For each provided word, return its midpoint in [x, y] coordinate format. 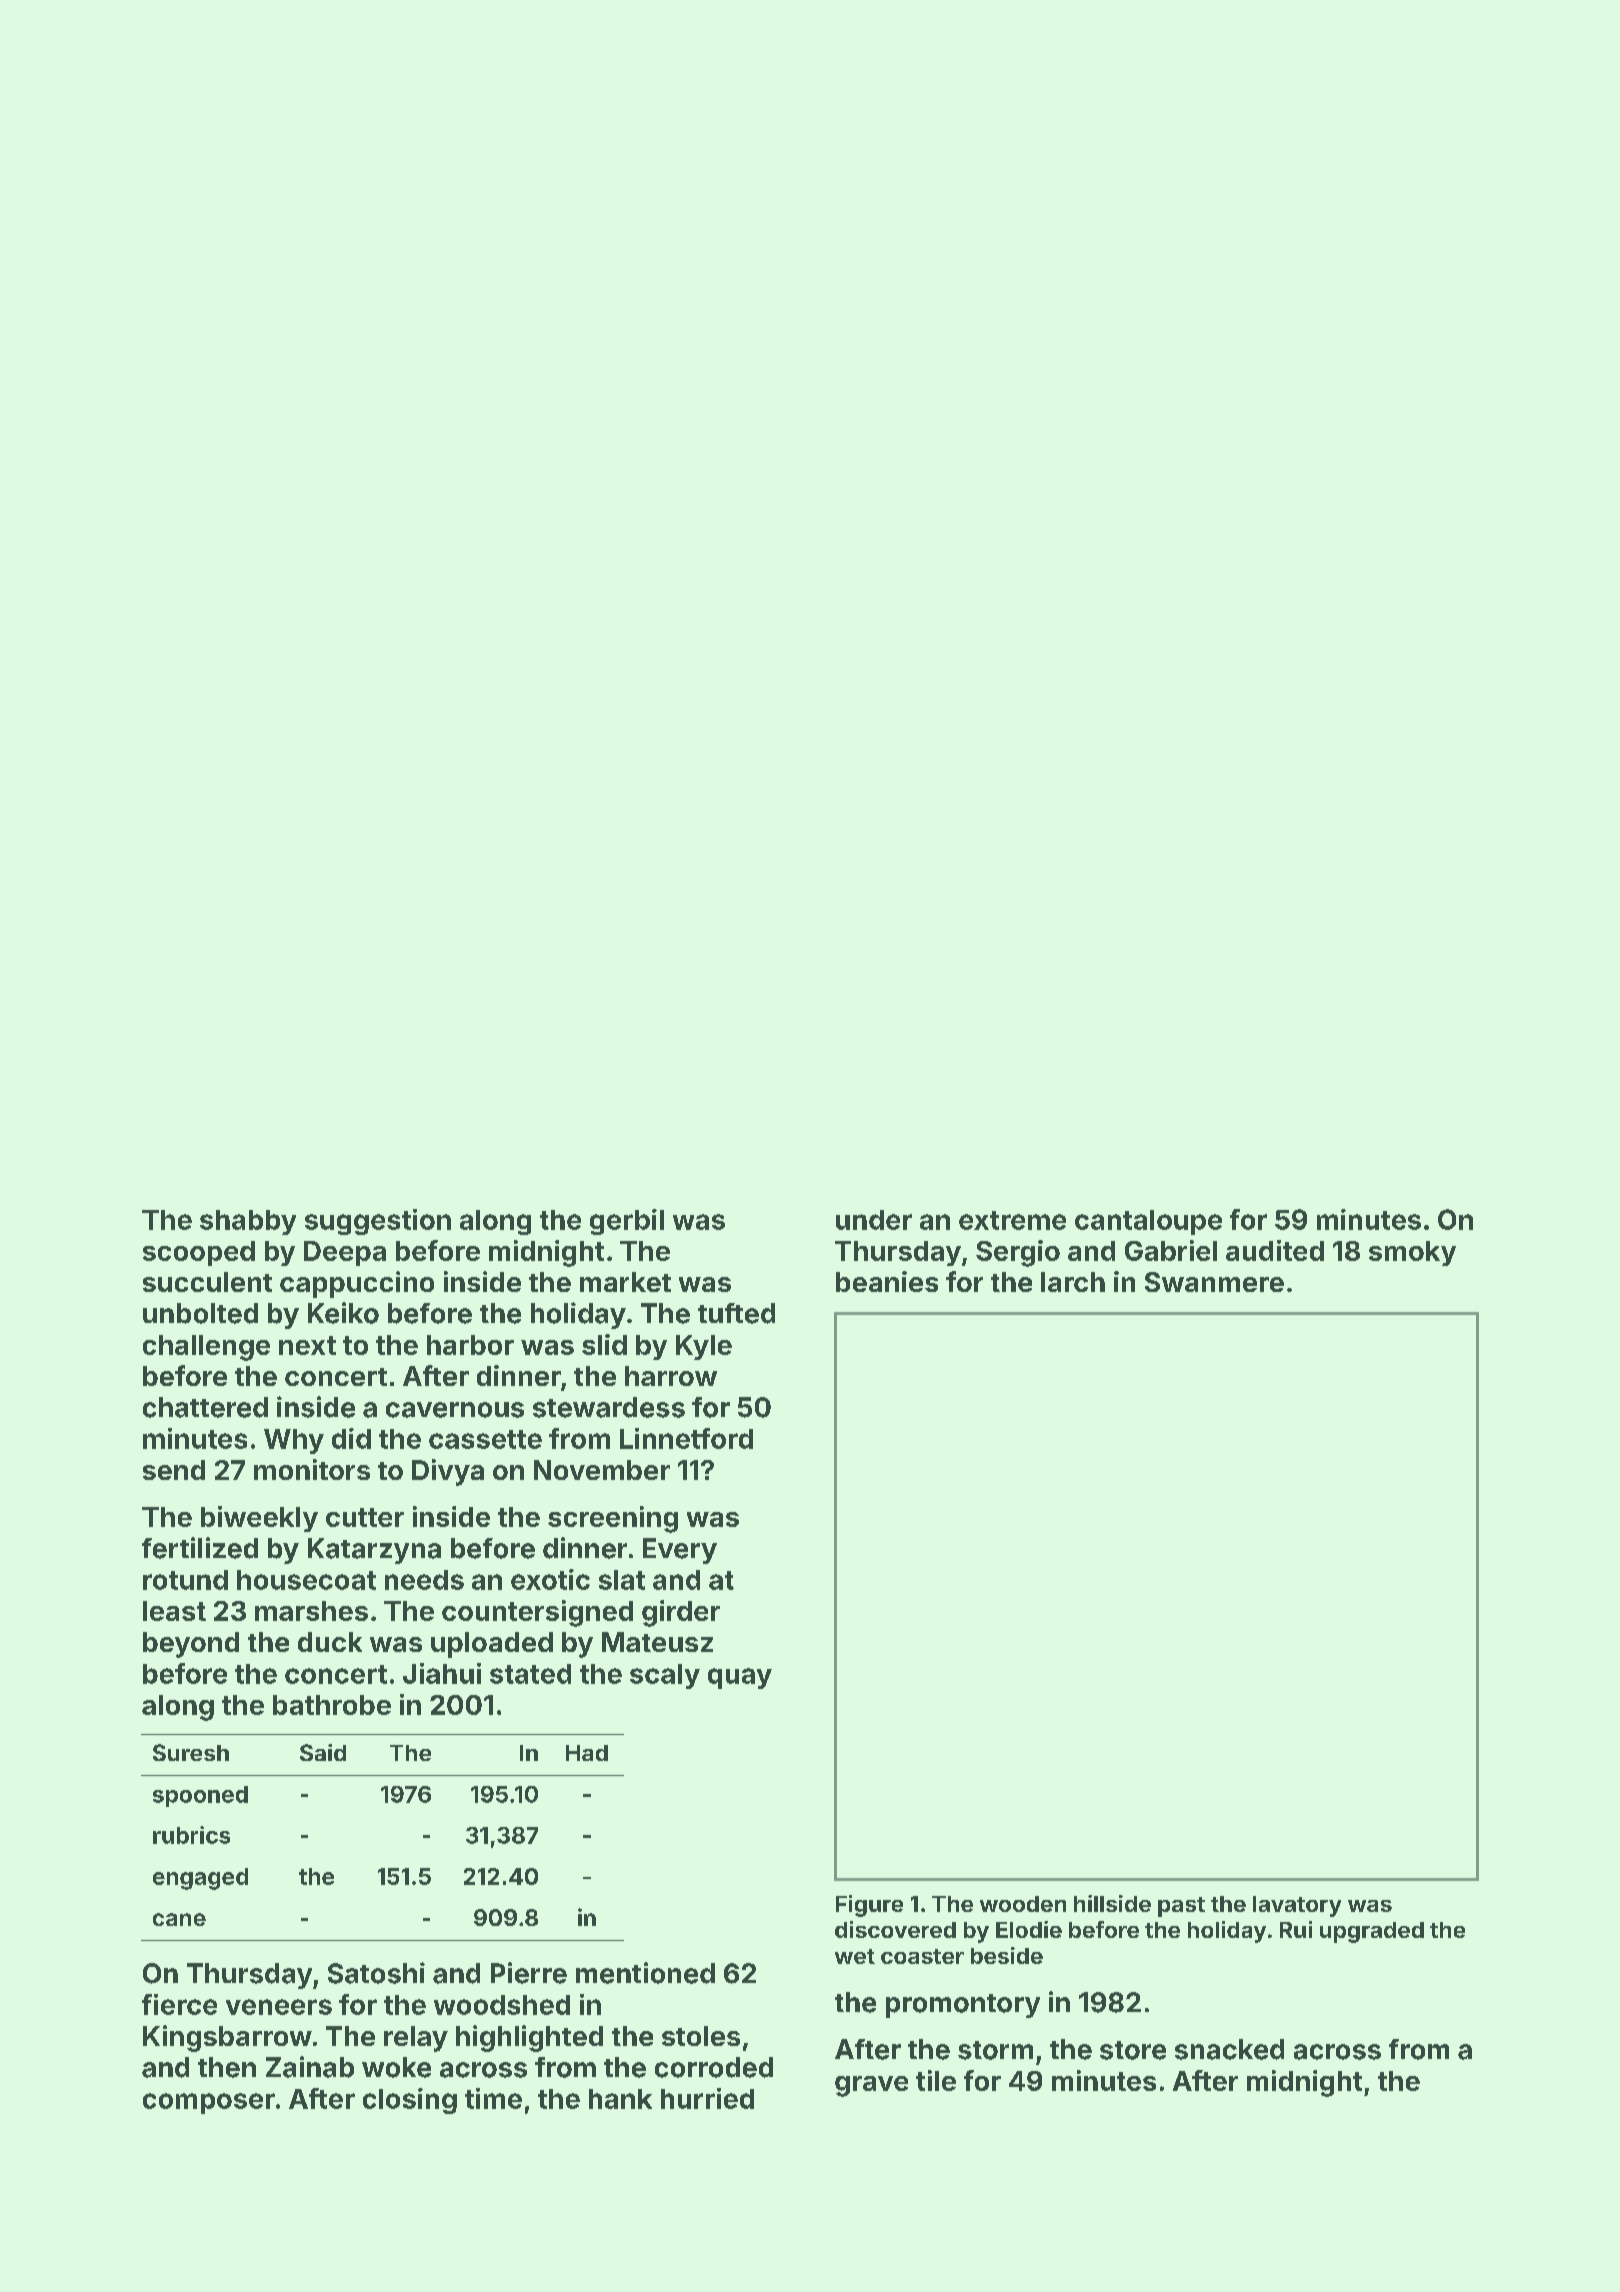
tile [936, 2080]
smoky [1412, 1253]
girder [681, 1613]
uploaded [492, 1645]
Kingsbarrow [227, 2038]
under [874, 1220]
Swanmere [1214, 1282]
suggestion [378, 1222]
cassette [485, 1439]
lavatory [1297, 1906]
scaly [665, 1676]
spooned [200, 1796]
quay [740, 1678]
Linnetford [686, 1438]
